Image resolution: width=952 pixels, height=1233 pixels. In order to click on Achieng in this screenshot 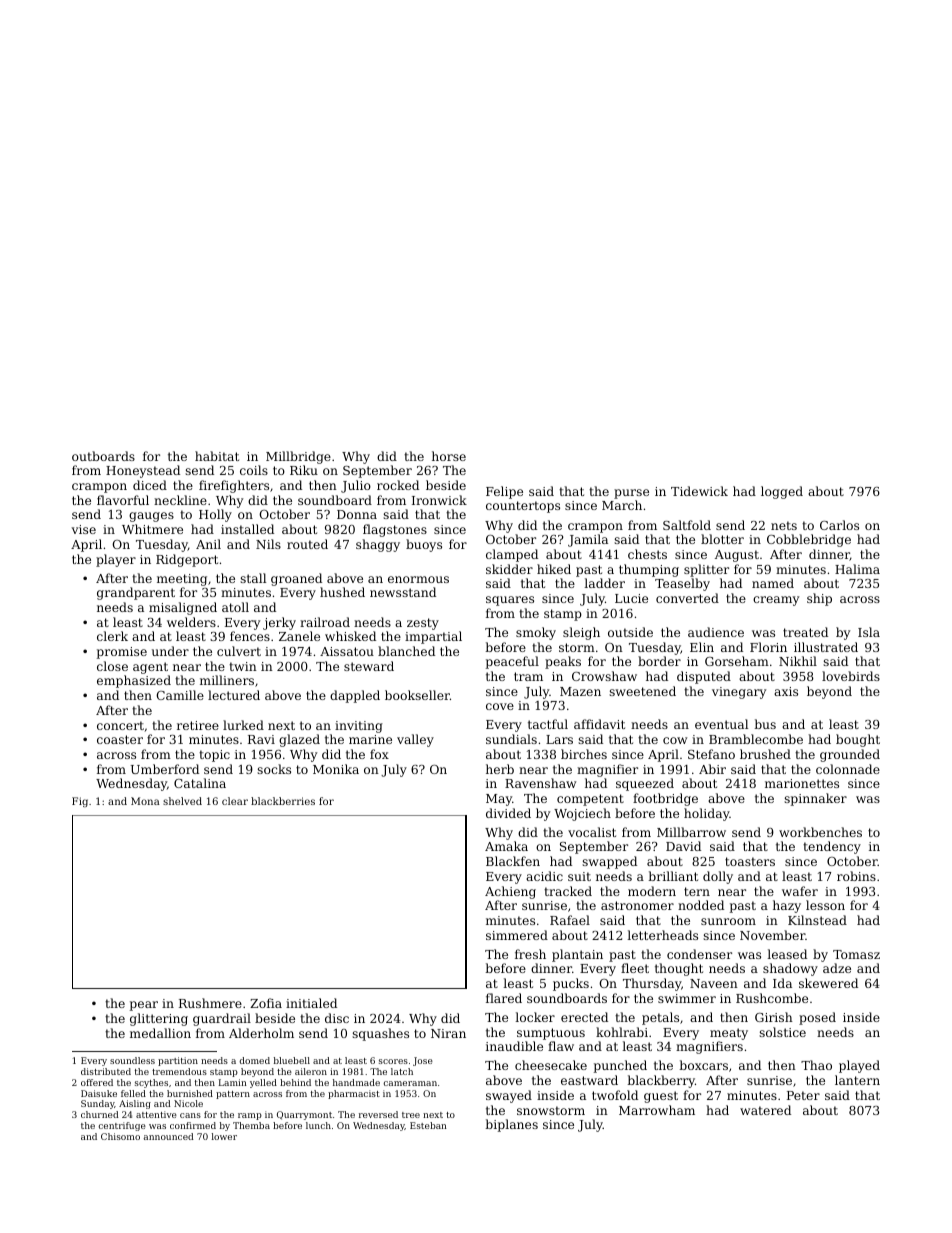, I will do `click(510, 892)`.
